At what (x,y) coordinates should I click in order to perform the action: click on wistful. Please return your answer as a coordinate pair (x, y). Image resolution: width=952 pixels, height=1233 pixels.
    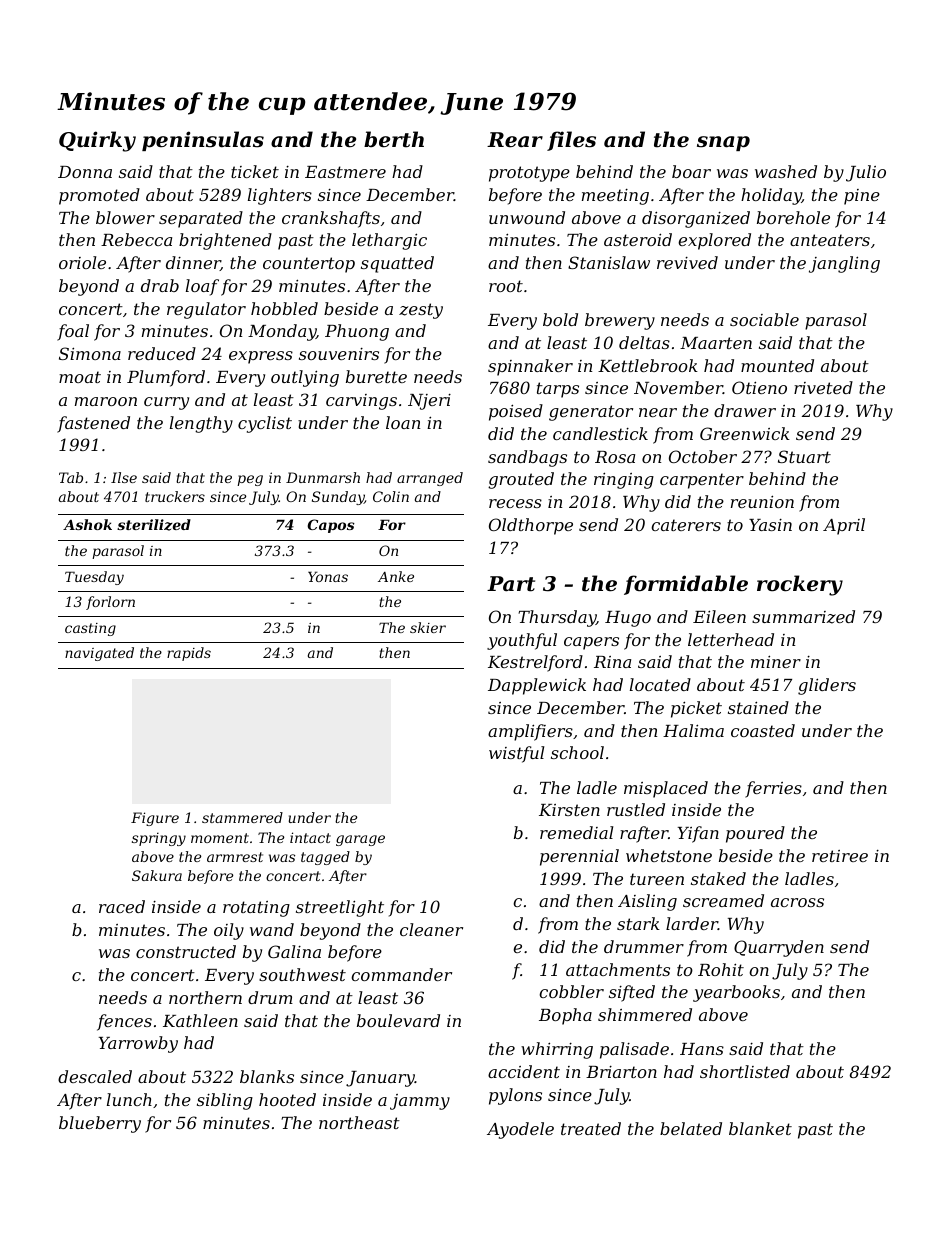
    Looking at the image, I should click on (516, 754).
